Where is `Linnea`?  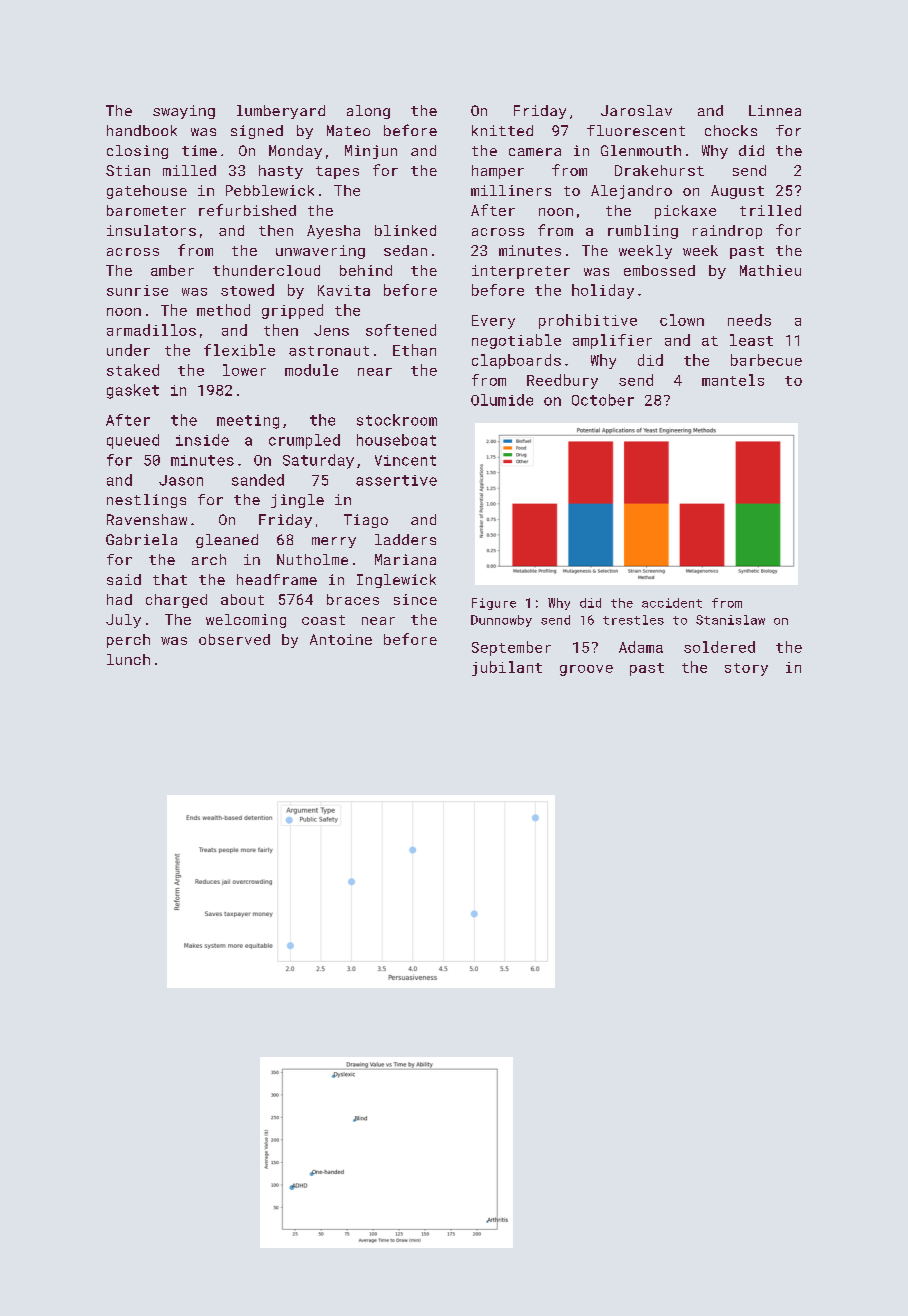
Linnea is located at coordinates (775, 110).
